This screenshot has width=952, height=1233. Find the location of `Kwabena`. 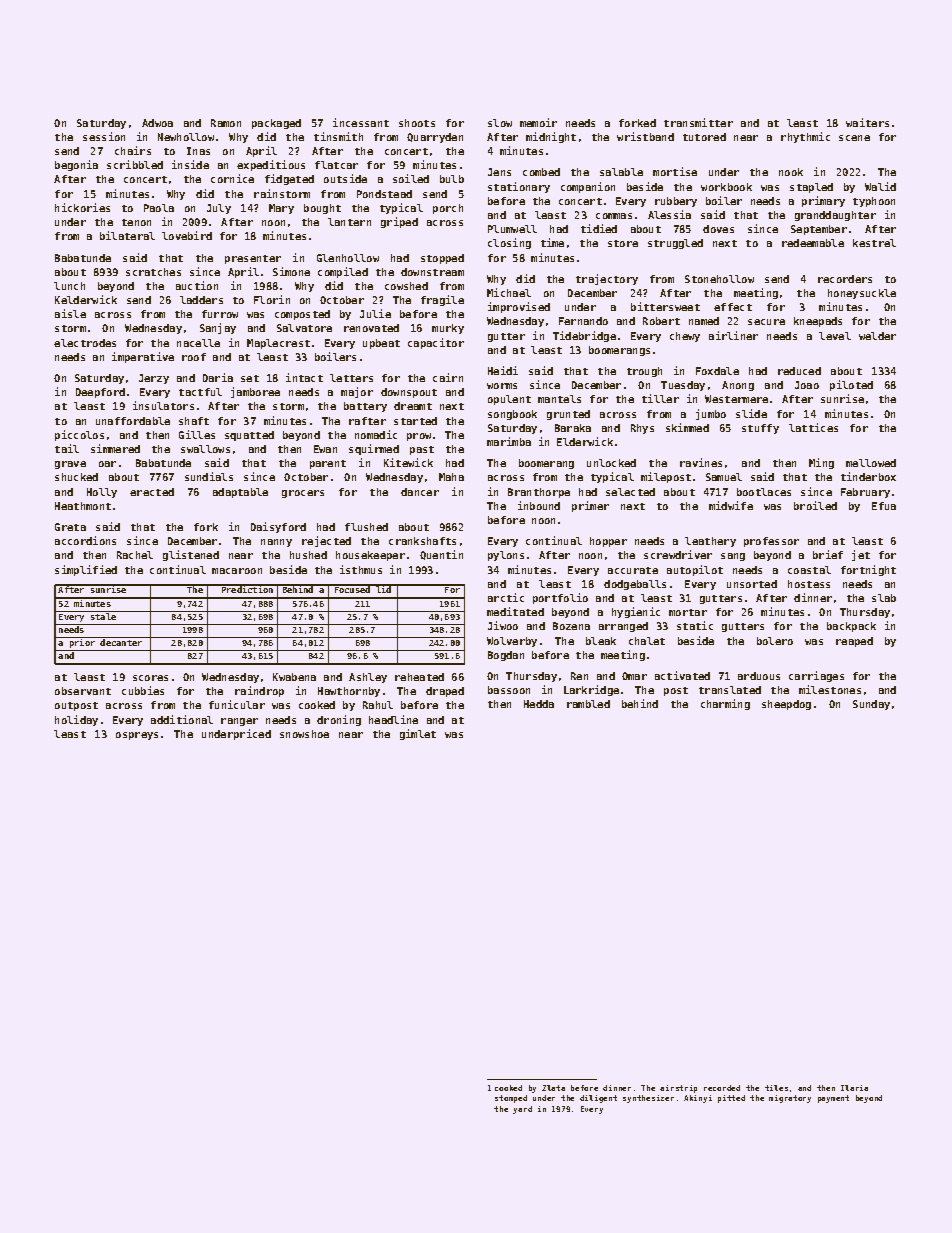

Kwabena is located at coordinates (294, 677).
